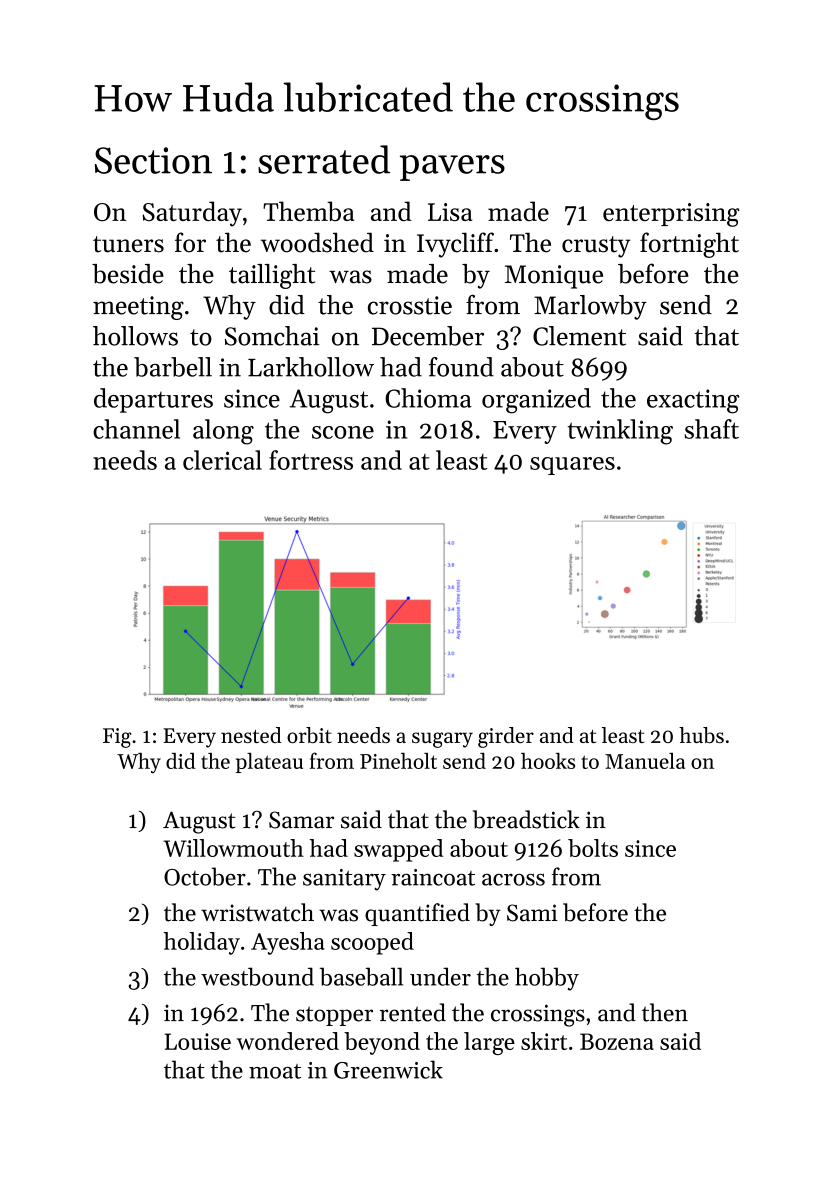  What do you see at coordinates (442, 740) in the page?
I see `sugary` at bounding box center [442, 740].
